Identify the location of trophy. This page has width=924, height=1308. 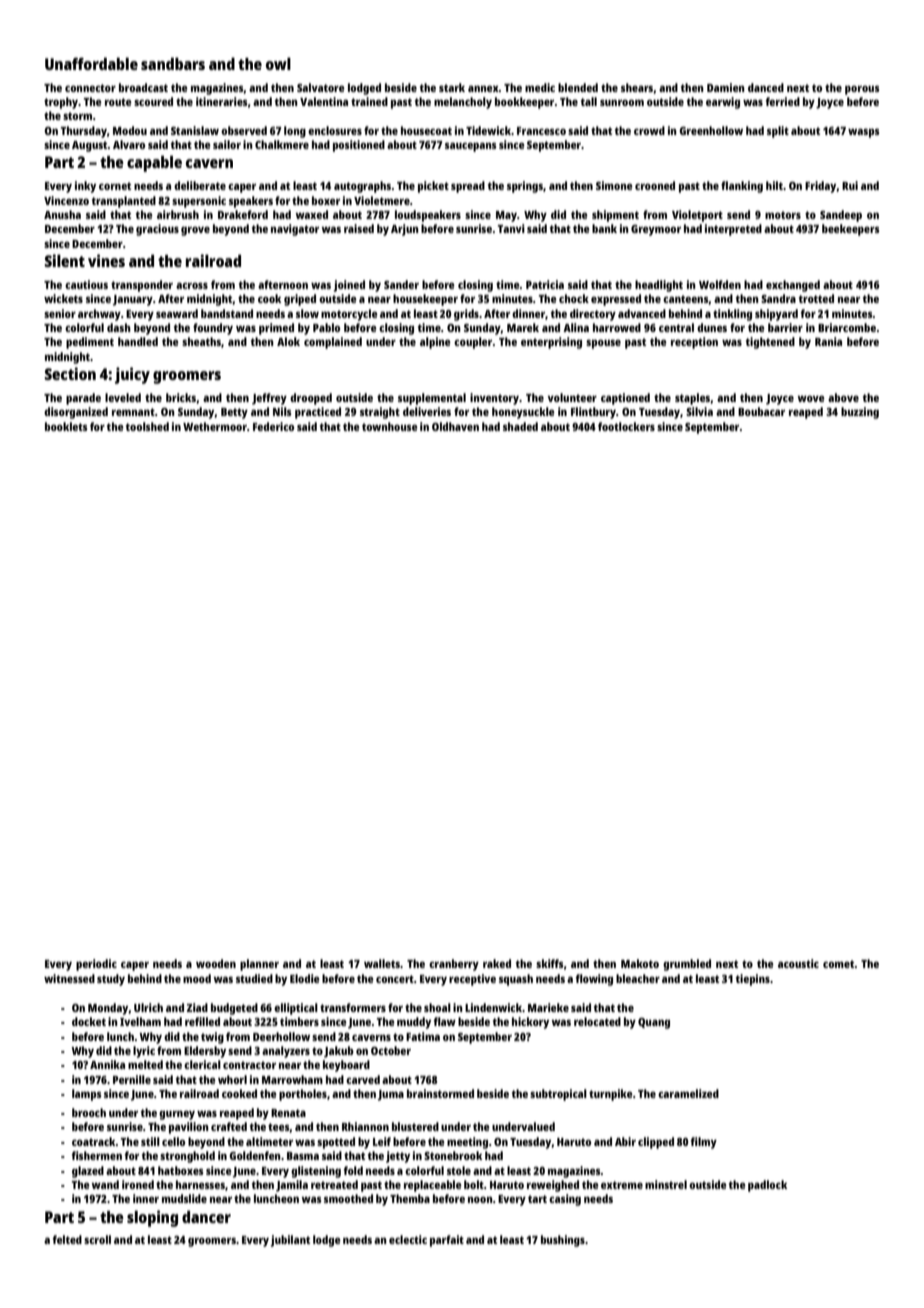
(61, 103).
